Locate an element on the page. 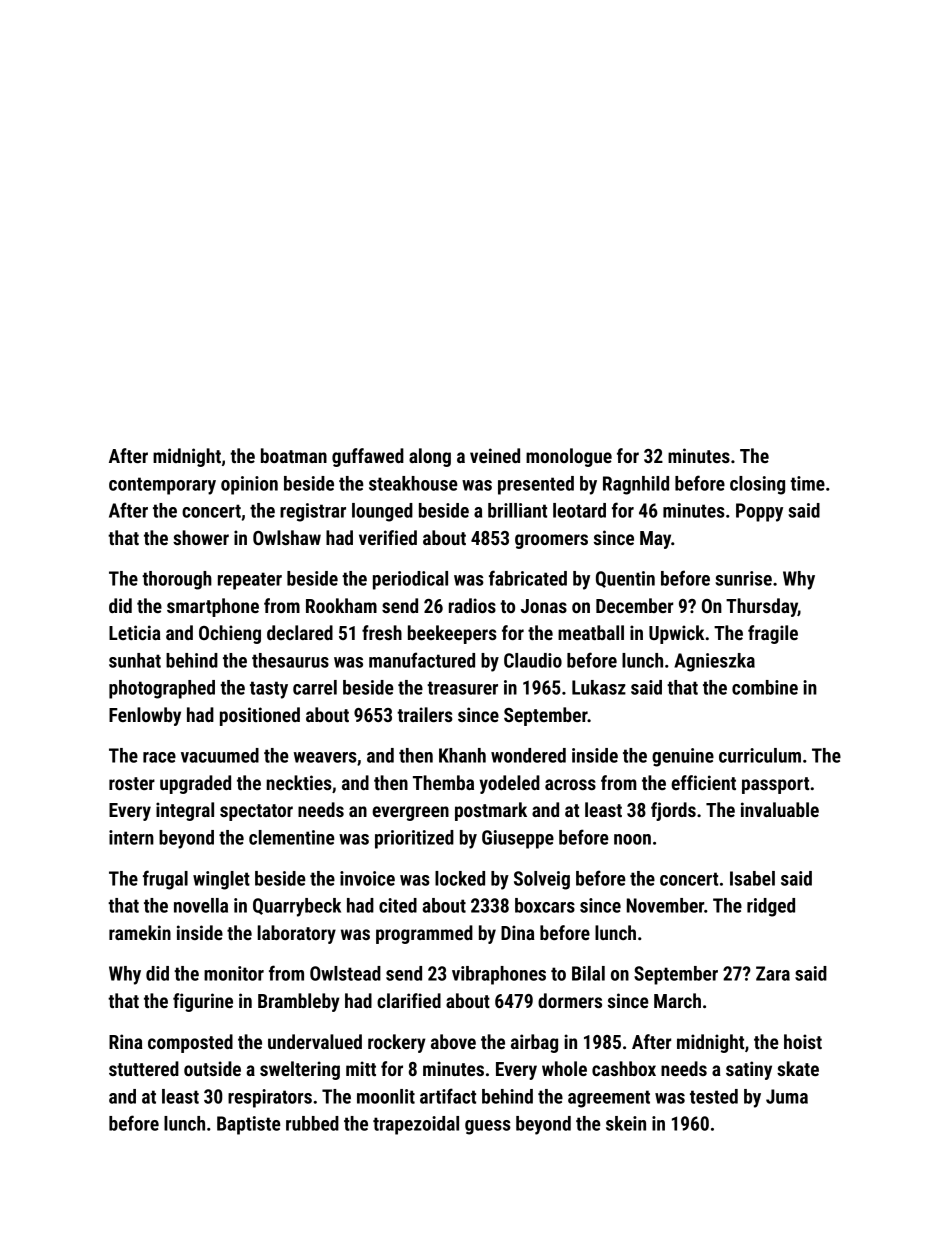  Leticia is located at coordinates (135, 632).
